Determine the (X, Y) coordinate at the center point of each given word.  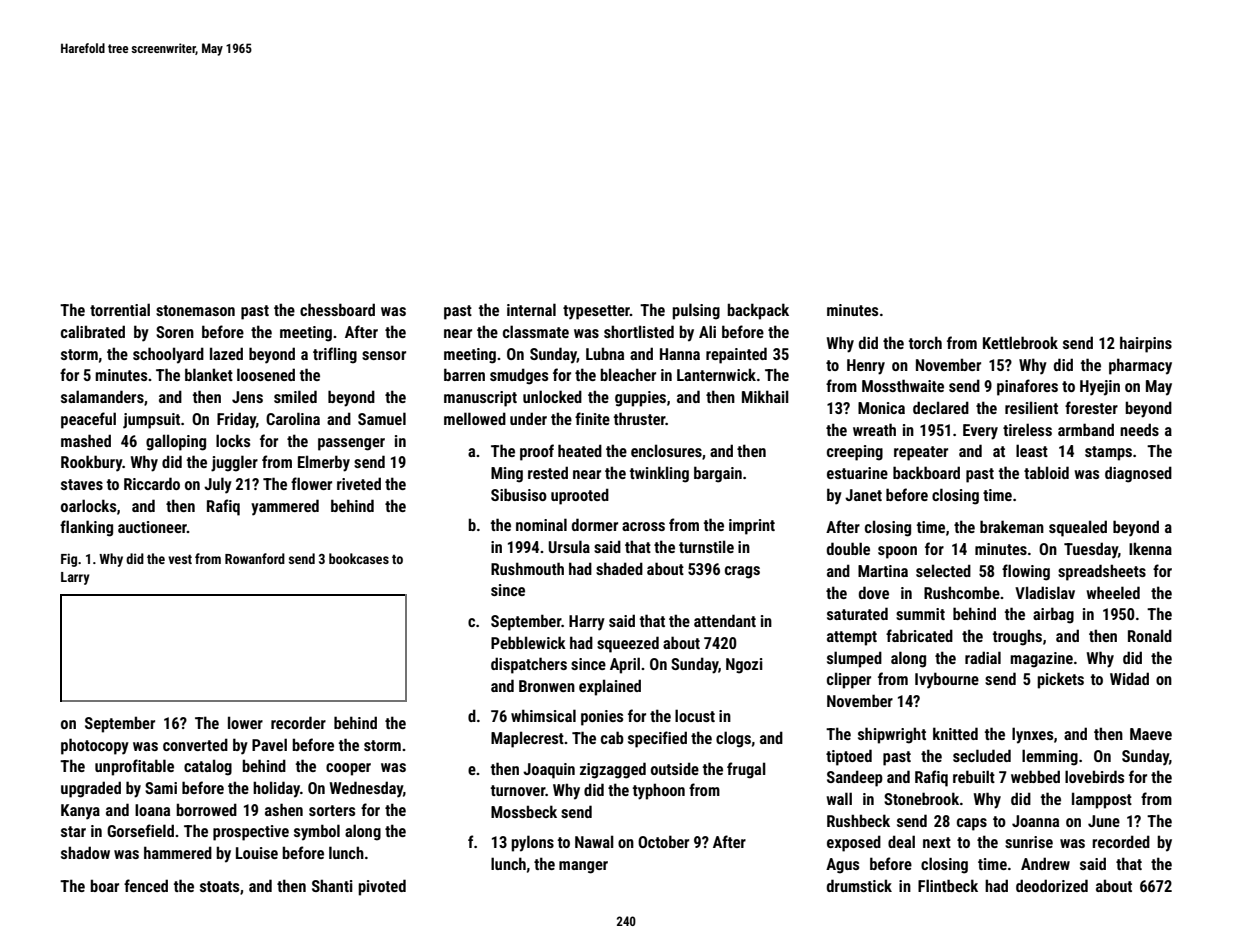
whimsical (543, 715)
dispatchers (529, 665)
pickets (1060, 680)
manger (583, 867)
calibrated (93, 331)
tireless (1027, 429)
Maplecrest (527, 739)
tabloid (1046, 472)
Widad (1129, 678)
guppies (640, 399)
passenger (351, 444)
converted (195, 744)
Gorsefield (140, 830)
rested (548, 472)
